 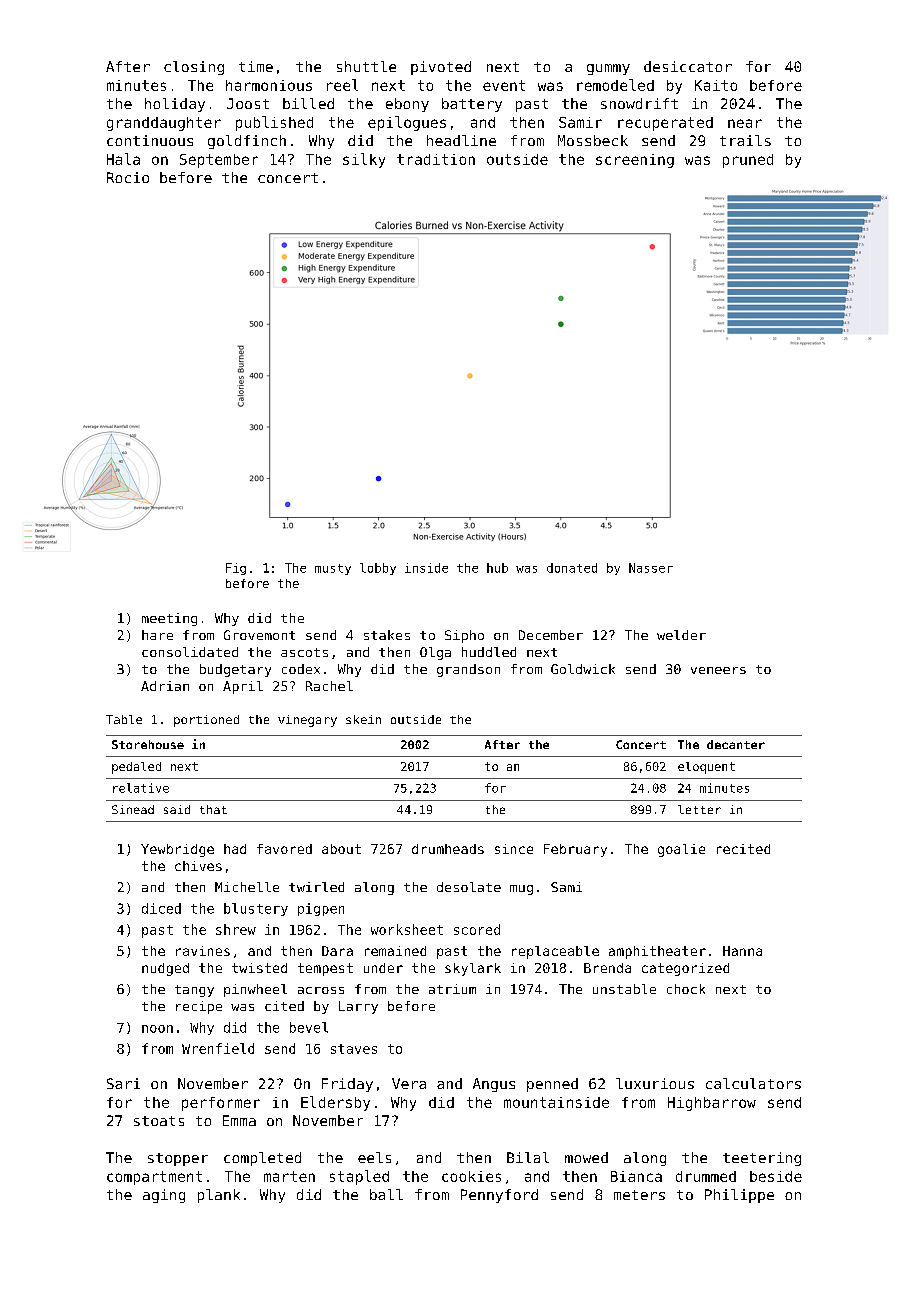 I want to click on welder, so click(x=681, y=635).
